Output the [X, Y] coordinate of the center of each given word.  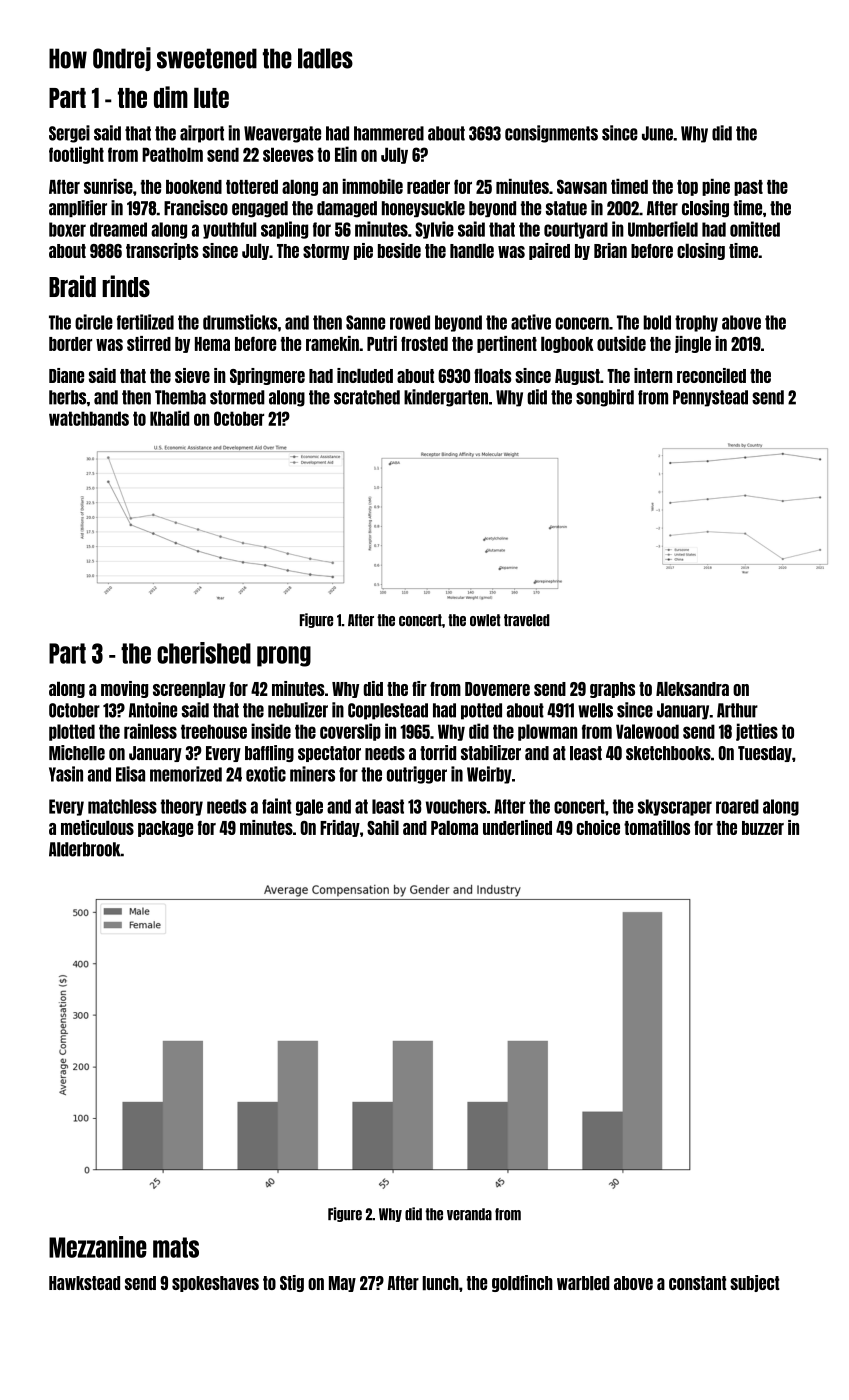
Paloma [454, 827]
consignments [551, 134]
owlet [485, 620]
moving [124, 689]
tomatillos [657, 827]
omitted [755, 229]
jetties [757, 732]
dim [171, 97]
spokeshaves [215, 1284]
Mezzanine [98, 1247]
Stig [292, 1283]
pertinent [507, 344]
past [748, 188]
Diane [66, 375]
